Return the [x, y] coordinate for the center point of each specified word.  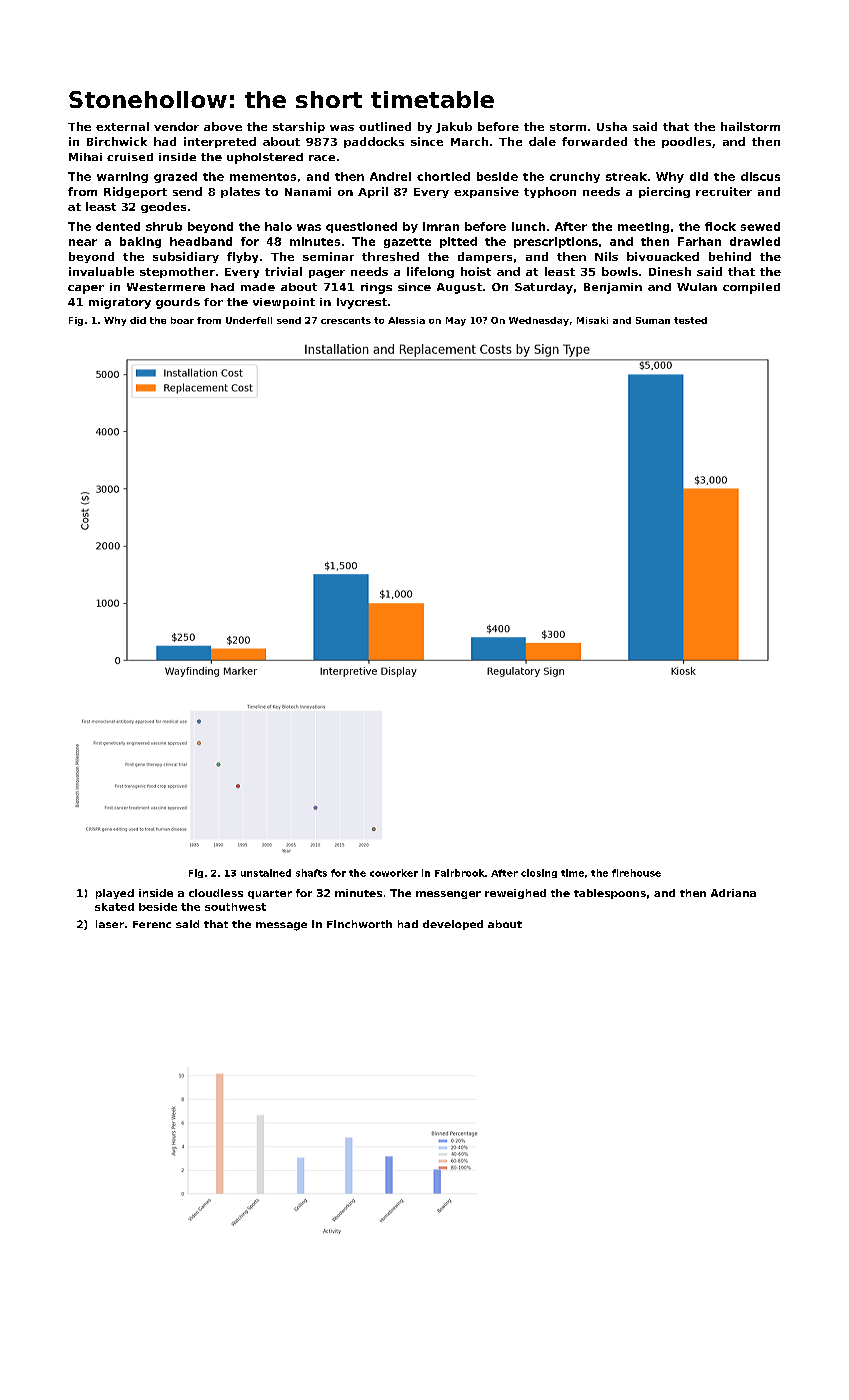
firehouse [636, 873]
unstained [266, 873]
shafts [311, 873]
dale [542, 141]
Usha [612, 126]
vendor [176, 126]
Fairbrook [460, 873]
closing [539, 873]
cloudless [216, 893]
